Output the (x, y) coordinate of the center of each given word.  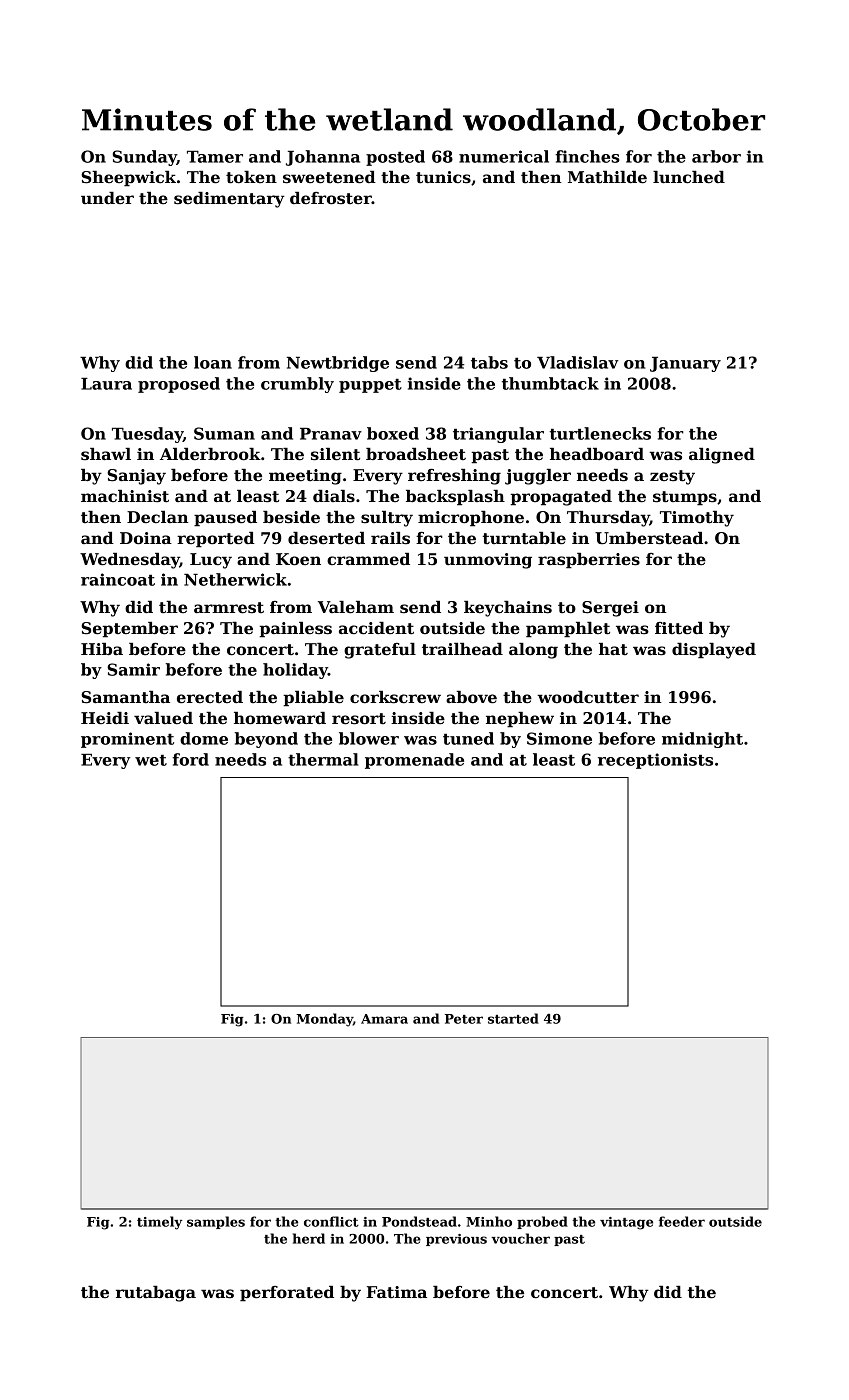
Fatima (396, 1292)
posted (395, 158)
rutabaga (156, 1294)
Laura (106, 384)
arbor (716, 156)
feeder (682, 1221)
